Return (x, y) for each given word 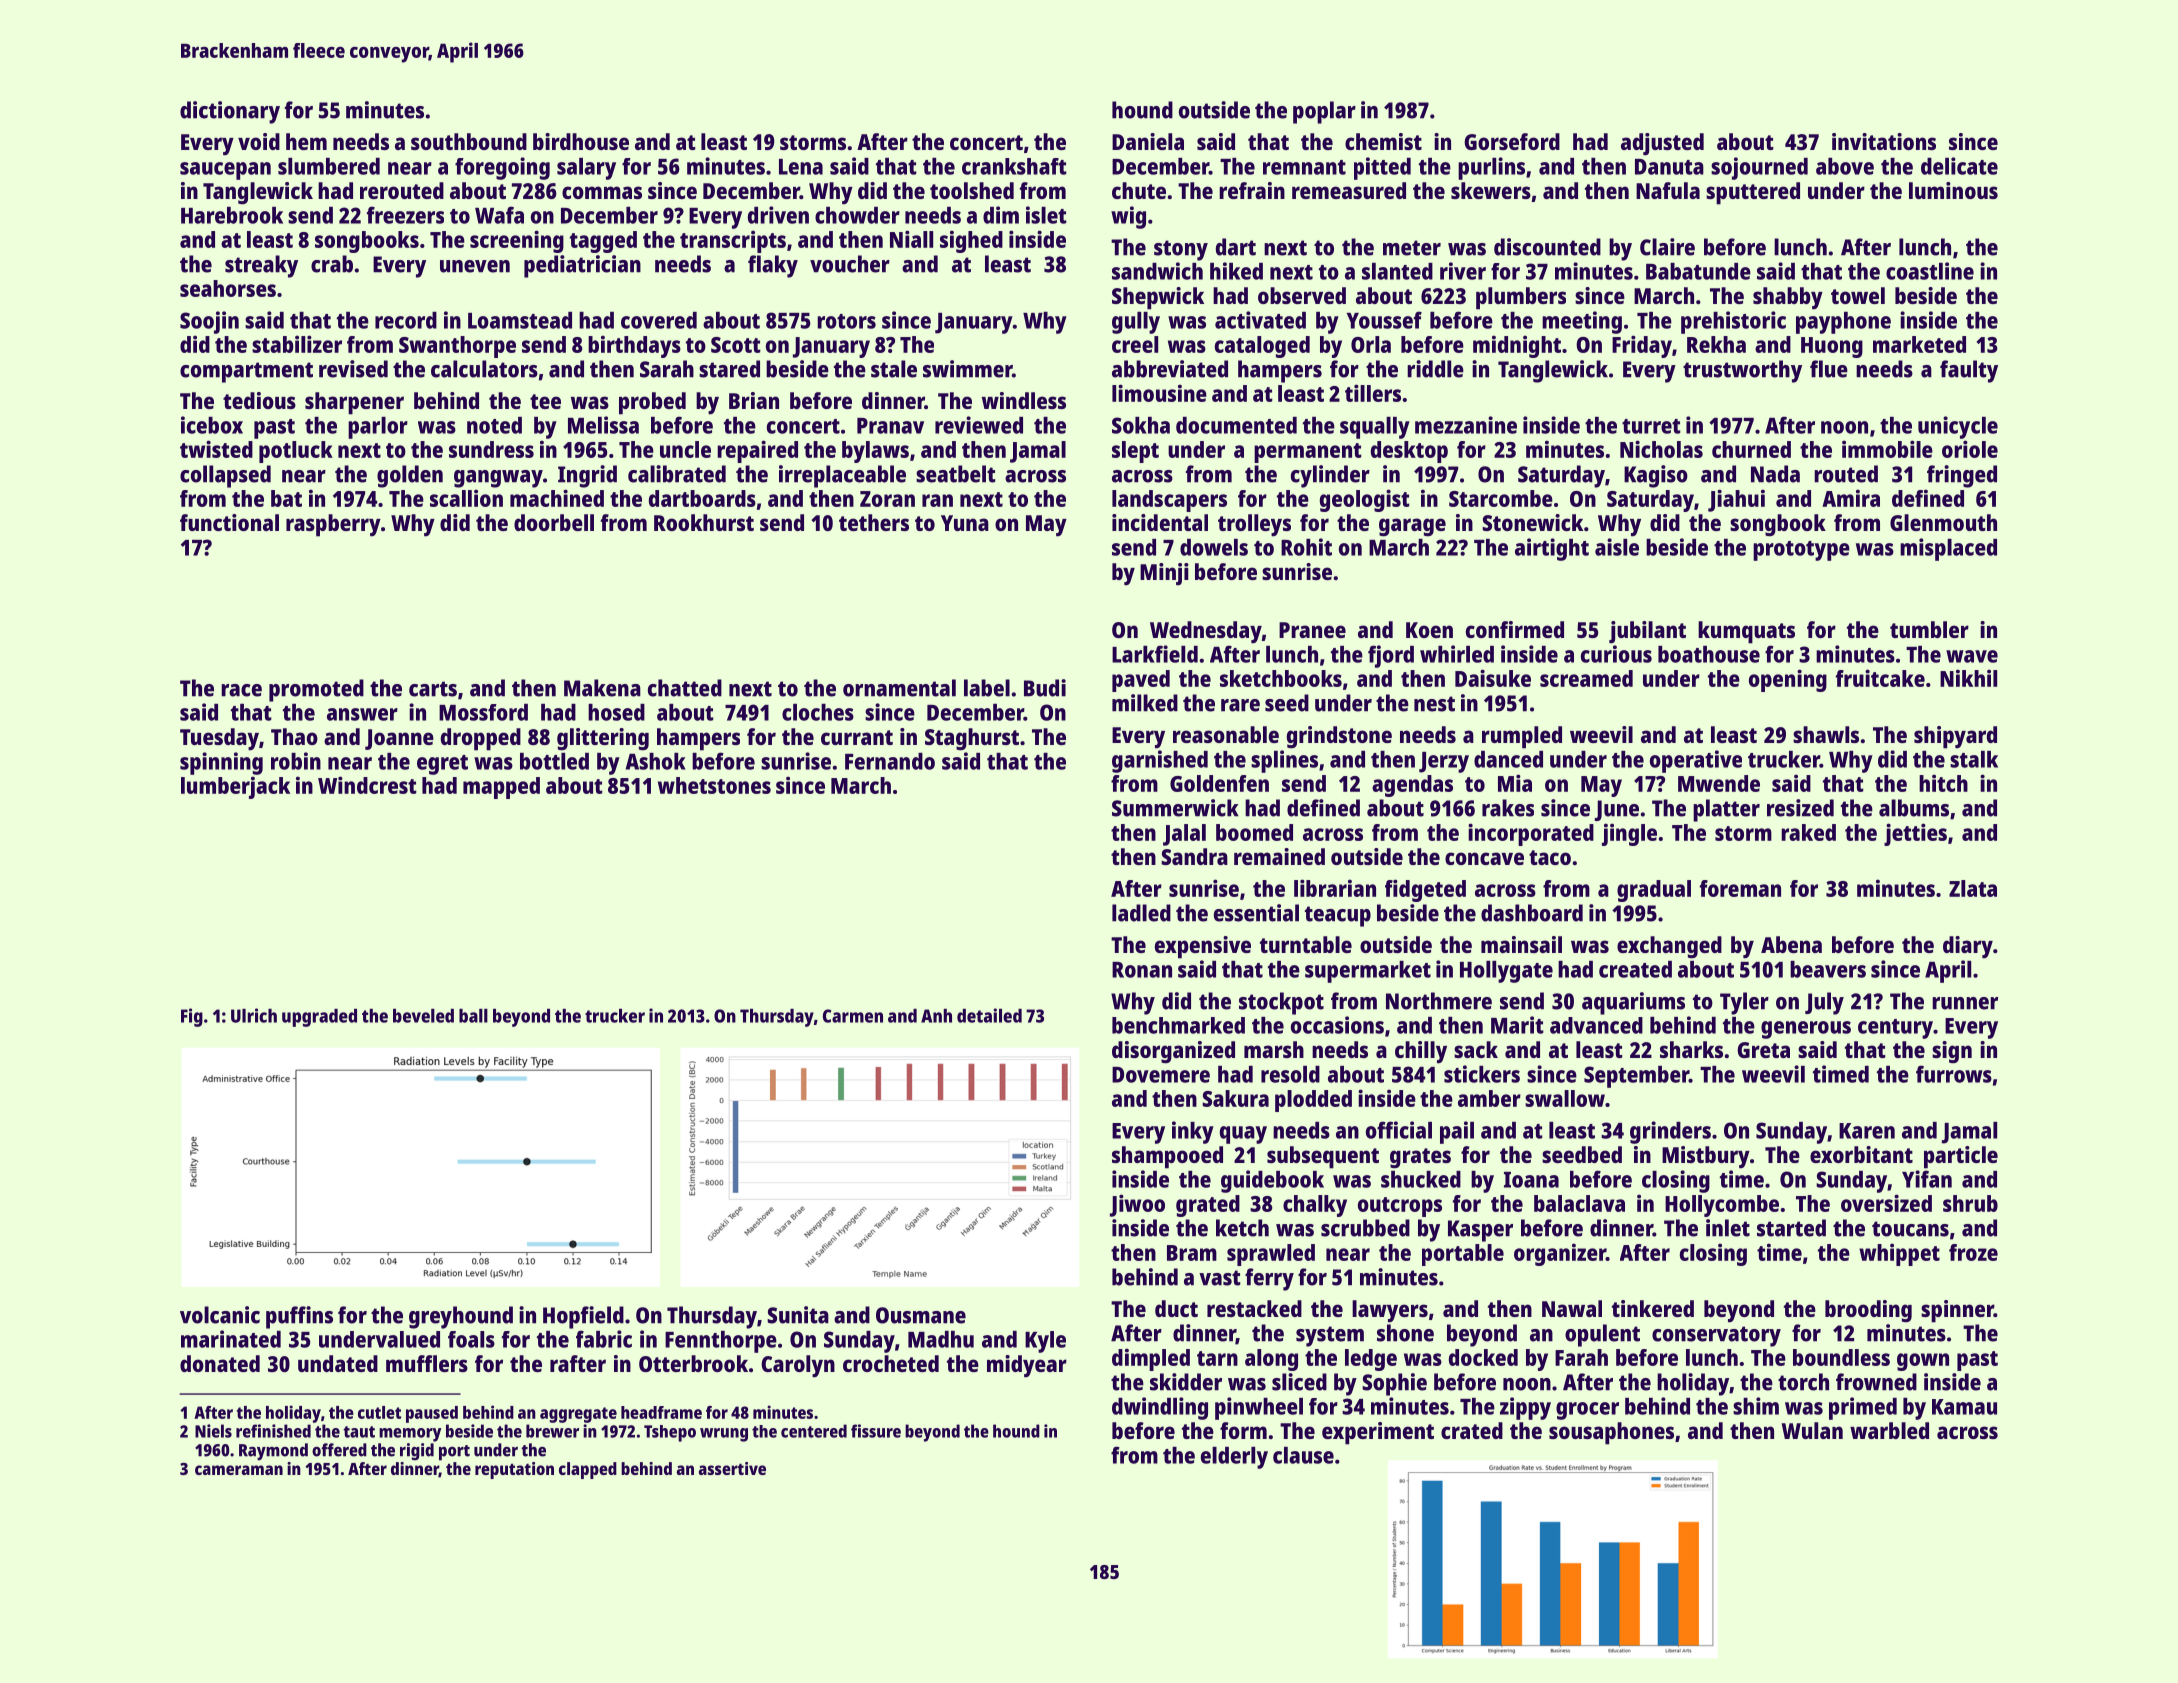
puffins (299, 1317)
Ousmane (921, 1315)
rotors (846, 321)
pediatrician (582, 266)
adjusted (1662, 144)
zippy (1525, 1408)
